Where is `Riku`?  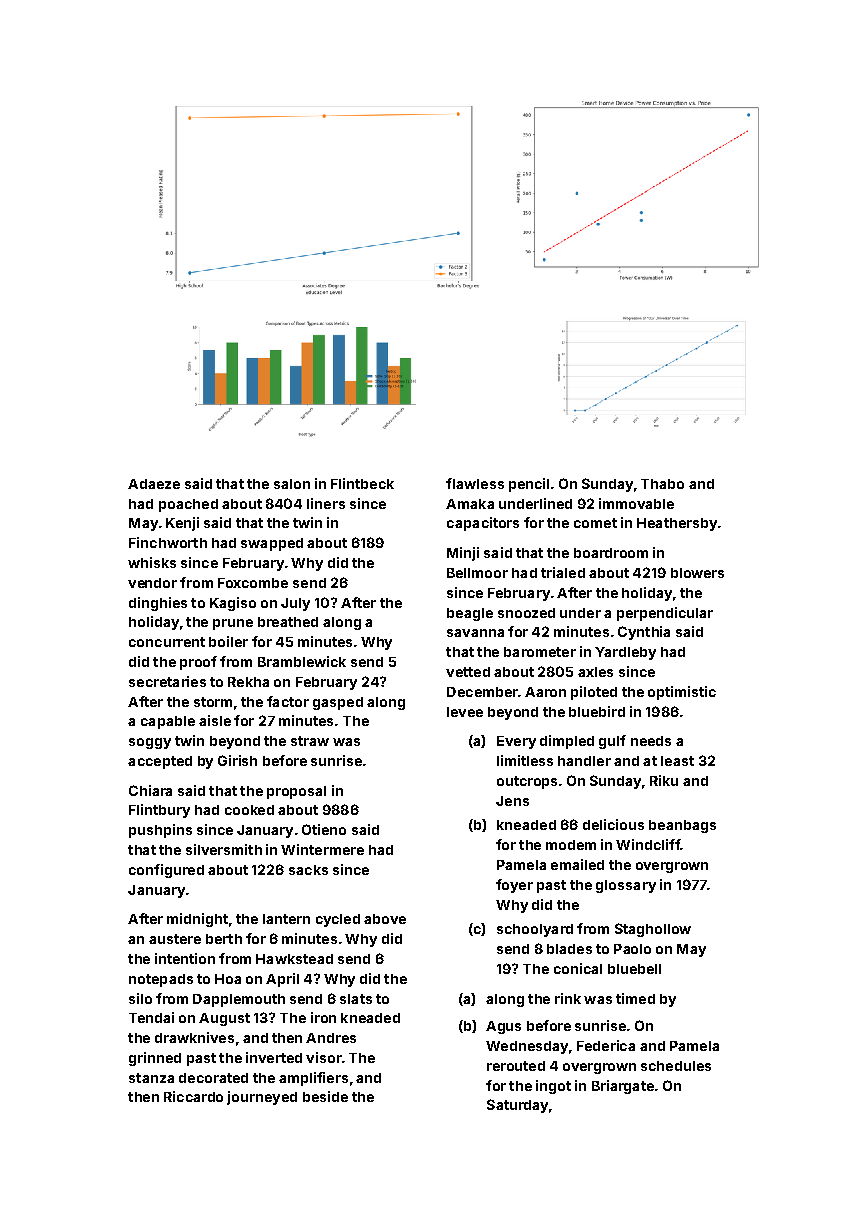
Riku is located at coordinates (664, 780).
